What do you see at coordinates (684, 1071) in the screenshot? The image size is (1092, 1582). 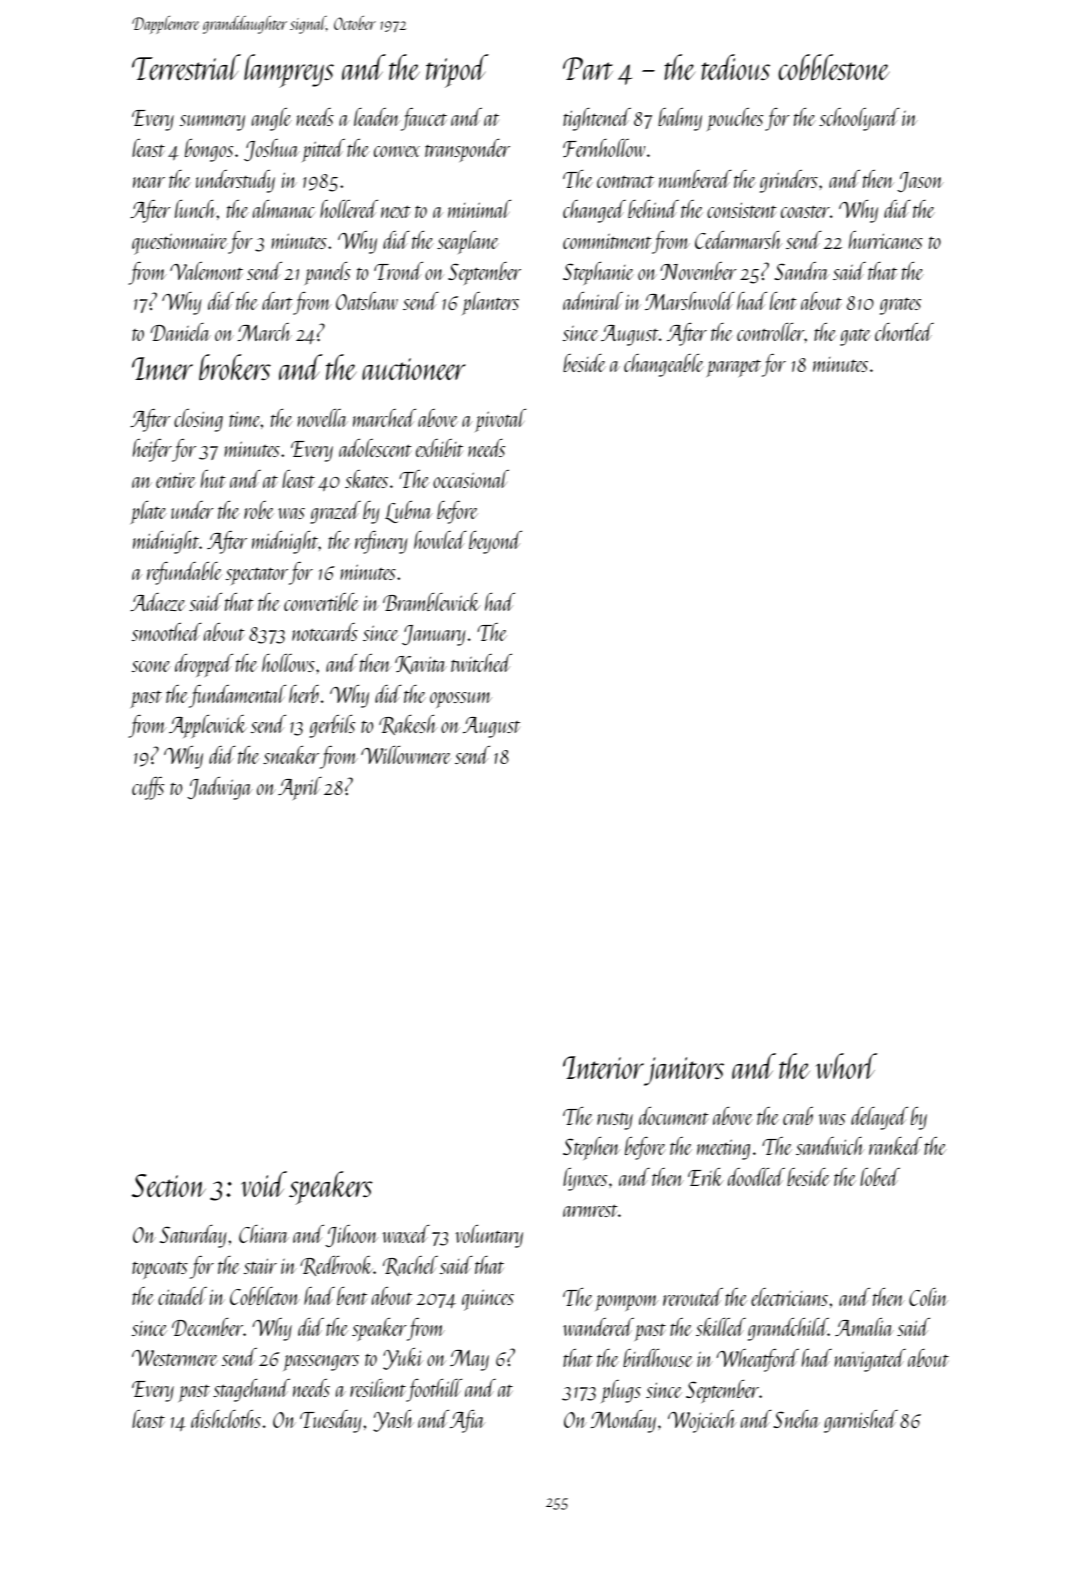 I see `janitors` at bounding box center [684, 1071].
